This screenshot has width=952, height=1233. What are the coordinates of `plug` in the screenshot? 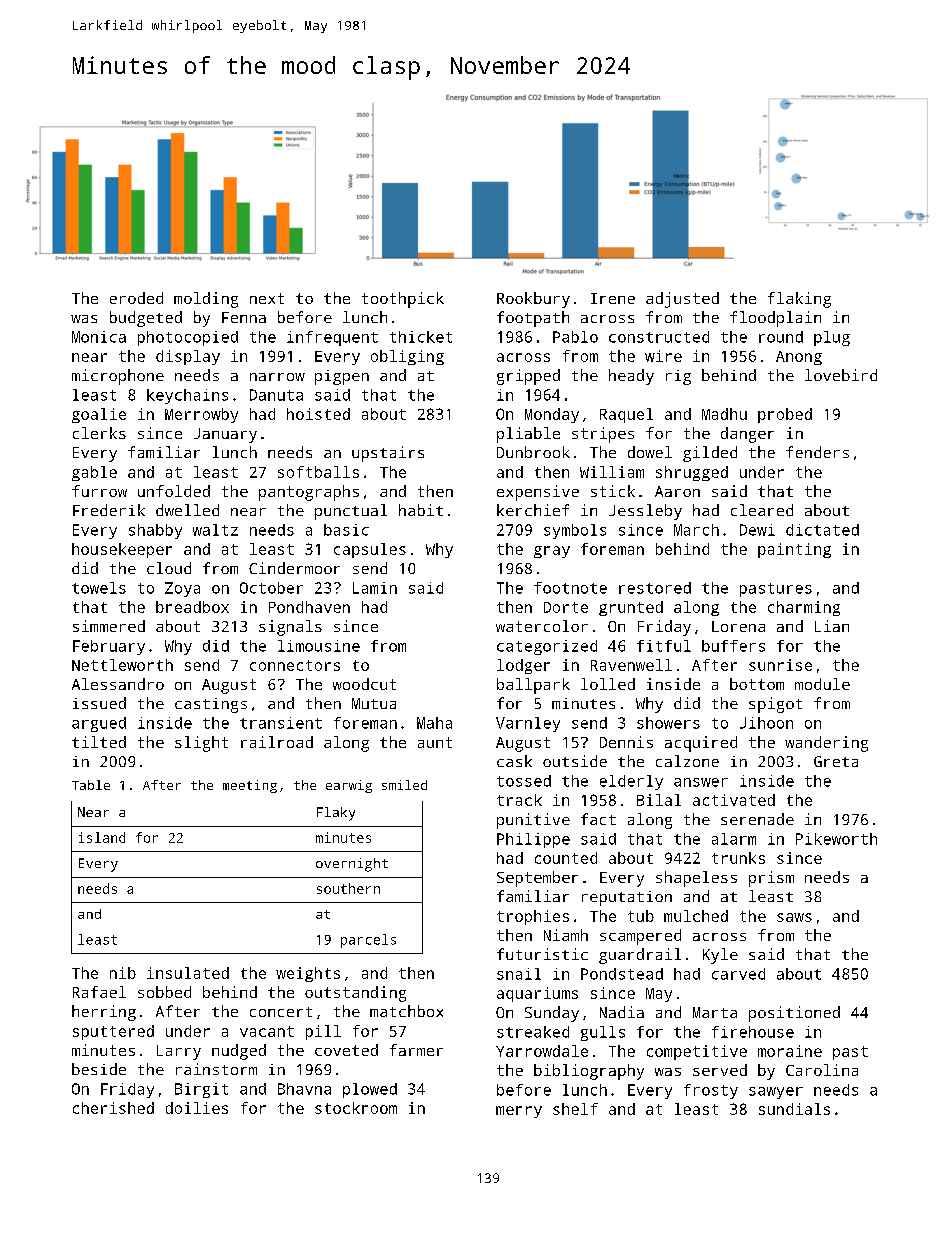 It's located at (832, 338).
